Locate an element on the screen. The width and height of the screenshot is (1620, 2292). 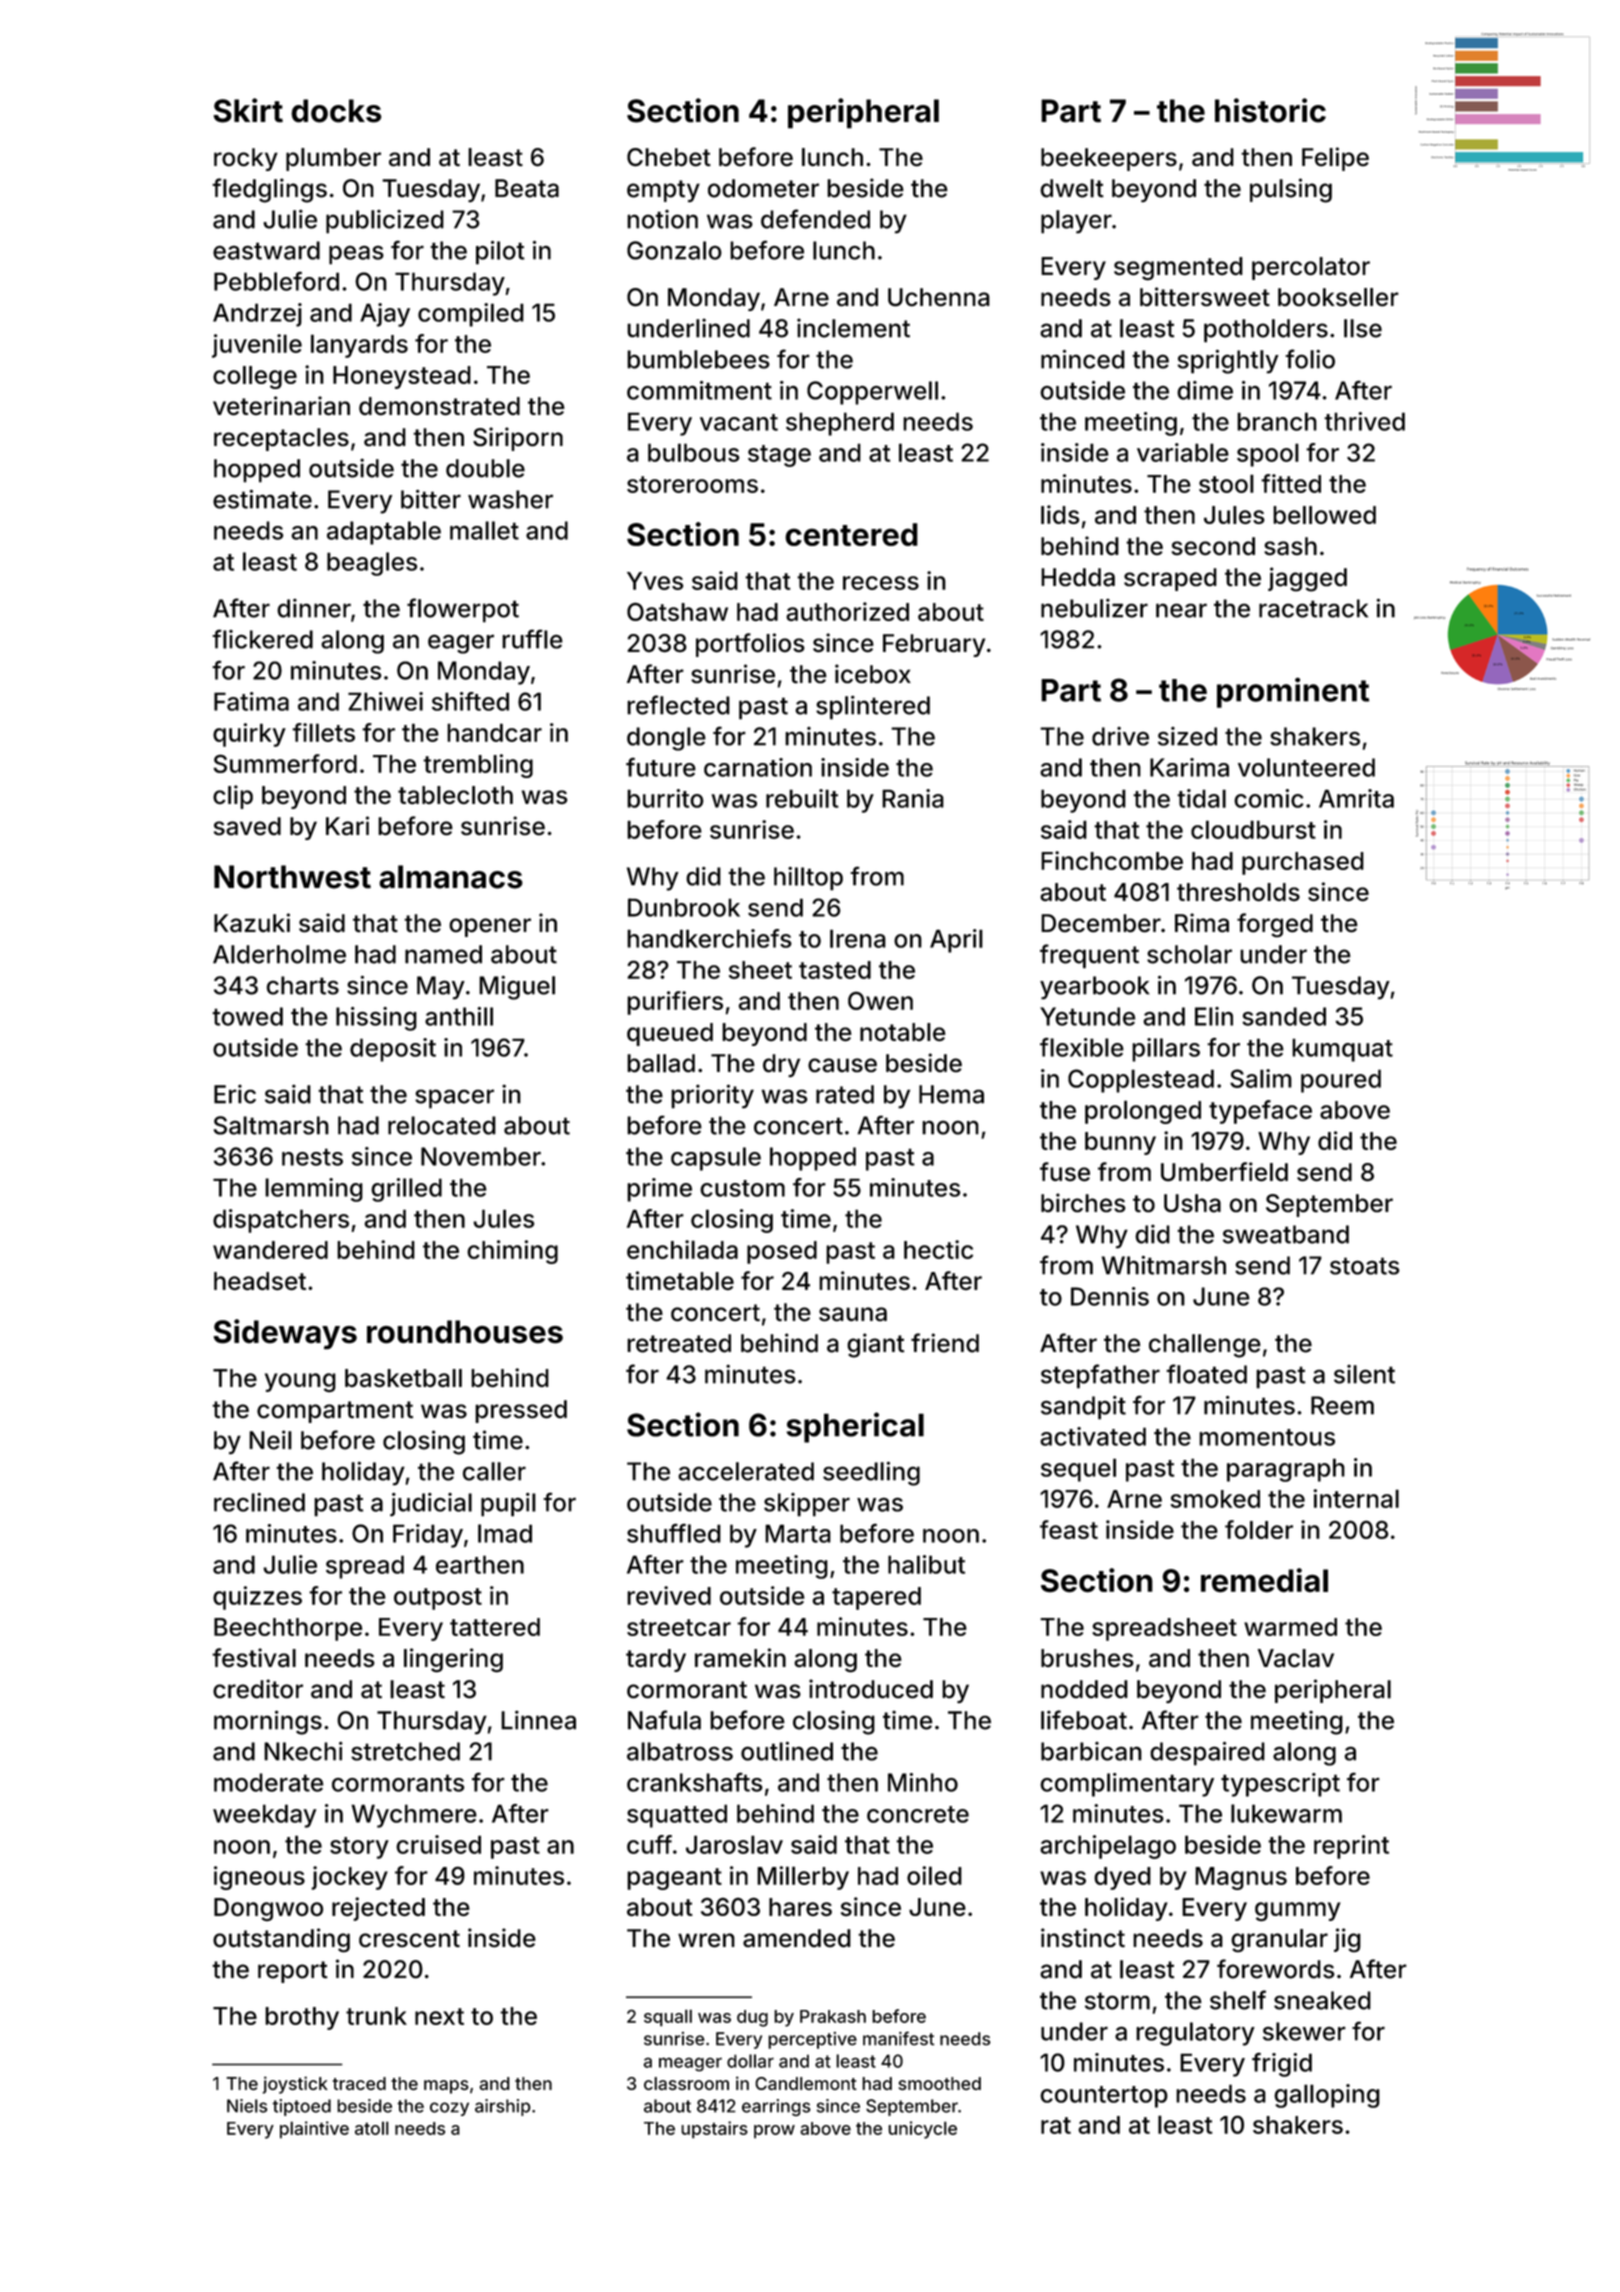
historic is located at coordinates (1270, 110).
